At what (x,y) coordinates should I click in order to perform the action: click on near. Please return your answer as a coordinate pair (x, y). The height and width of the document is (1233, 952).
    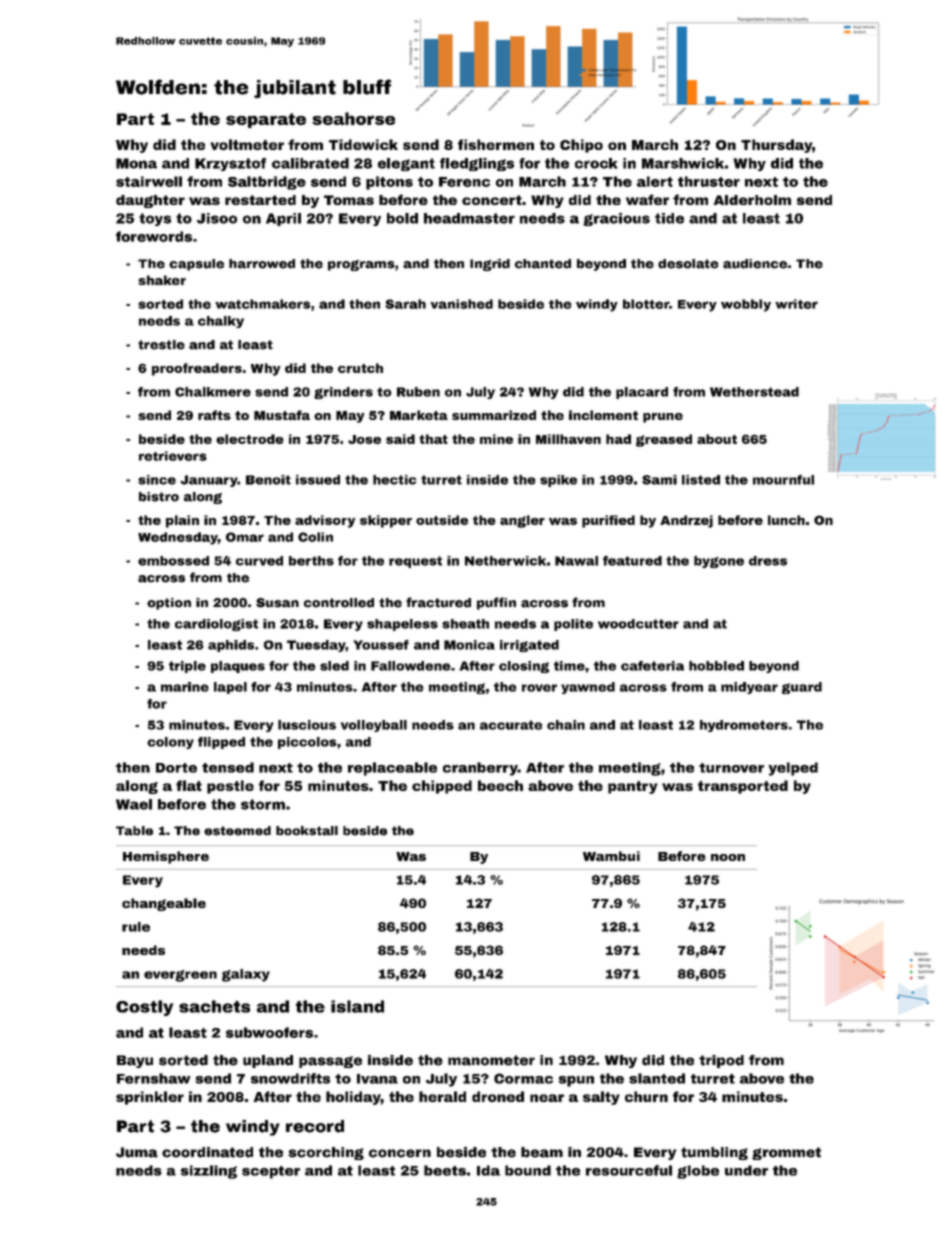
    Looking at the image, I should click on (547, 1098).
